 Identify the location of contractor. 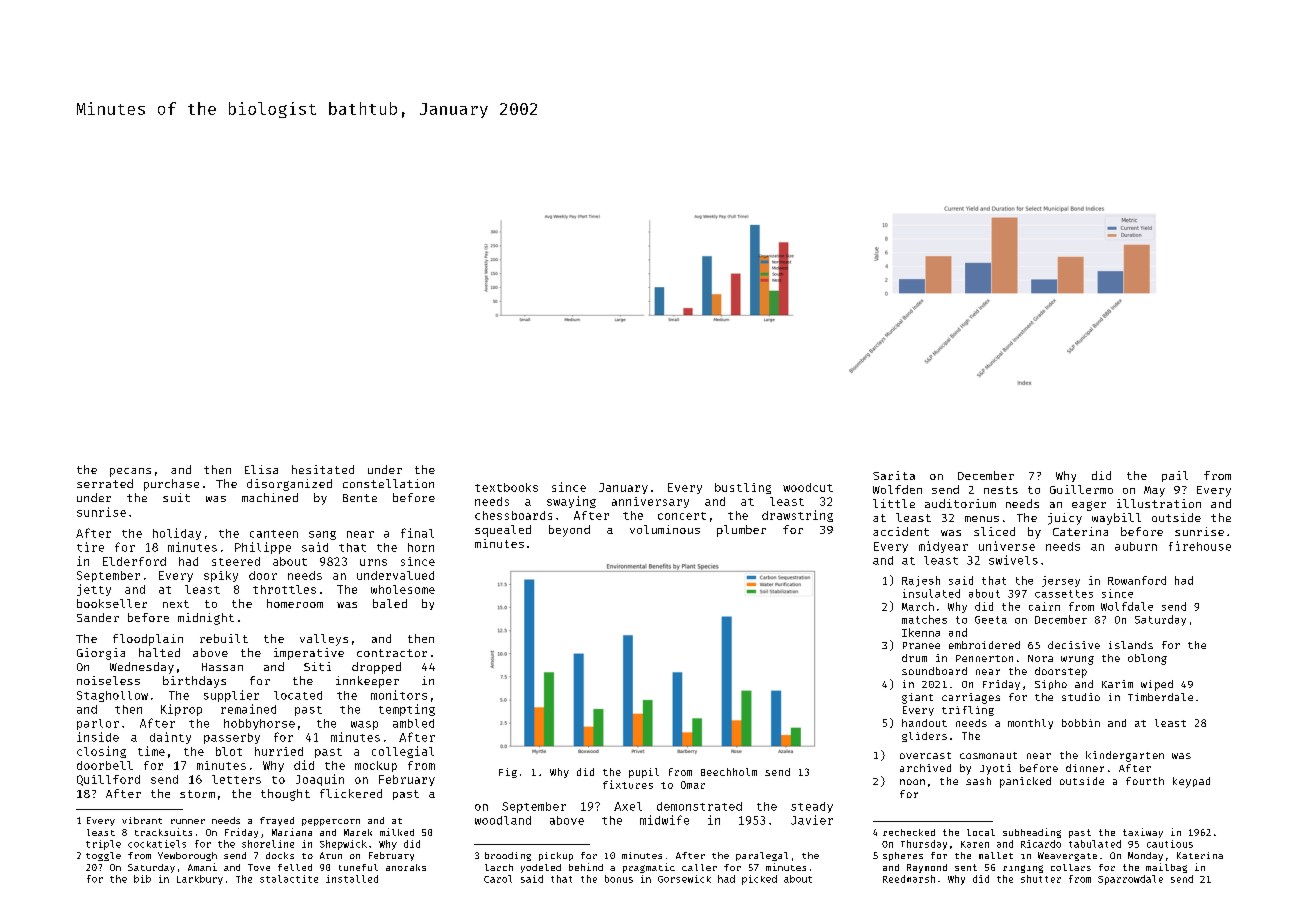
(392, 653).
